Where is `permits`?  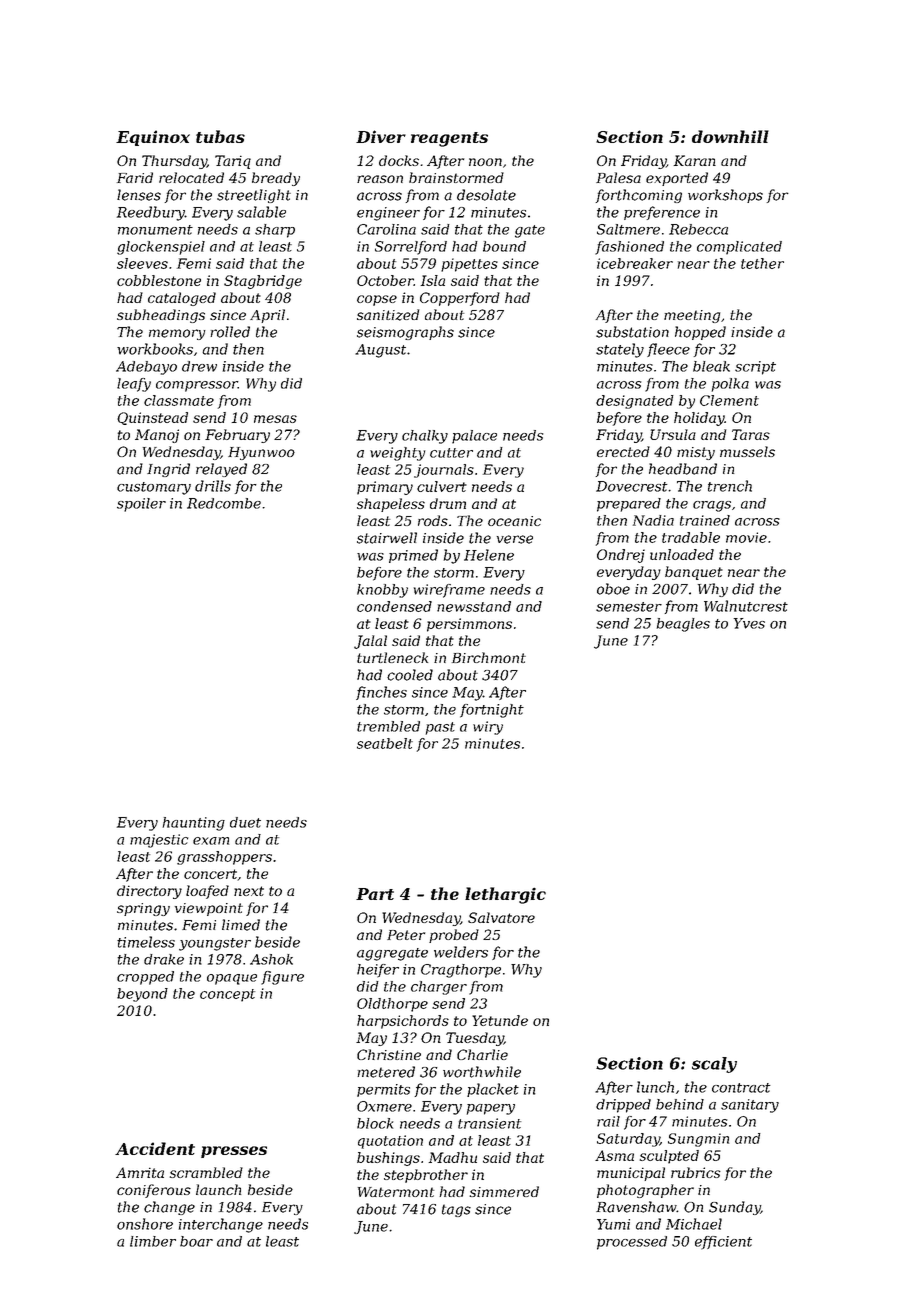 permits is located at coordinates (383, 1090).
